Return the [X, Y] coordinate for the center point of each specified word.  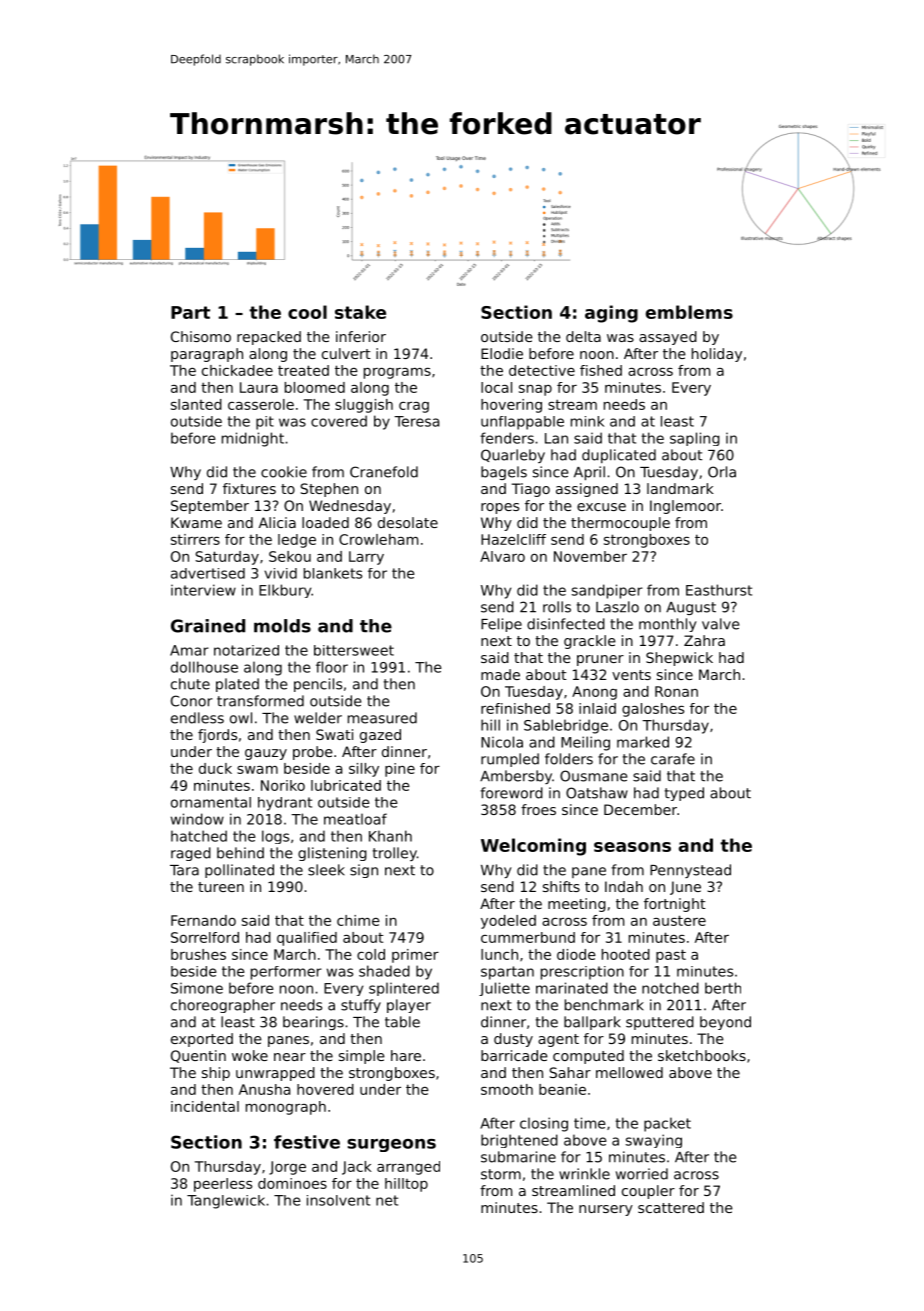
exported [202, 1040]
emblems [689, 312]
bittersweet [354, 650]
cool [307, 312]
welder [318, 718]
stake [360, 312]
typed [684, 794]
